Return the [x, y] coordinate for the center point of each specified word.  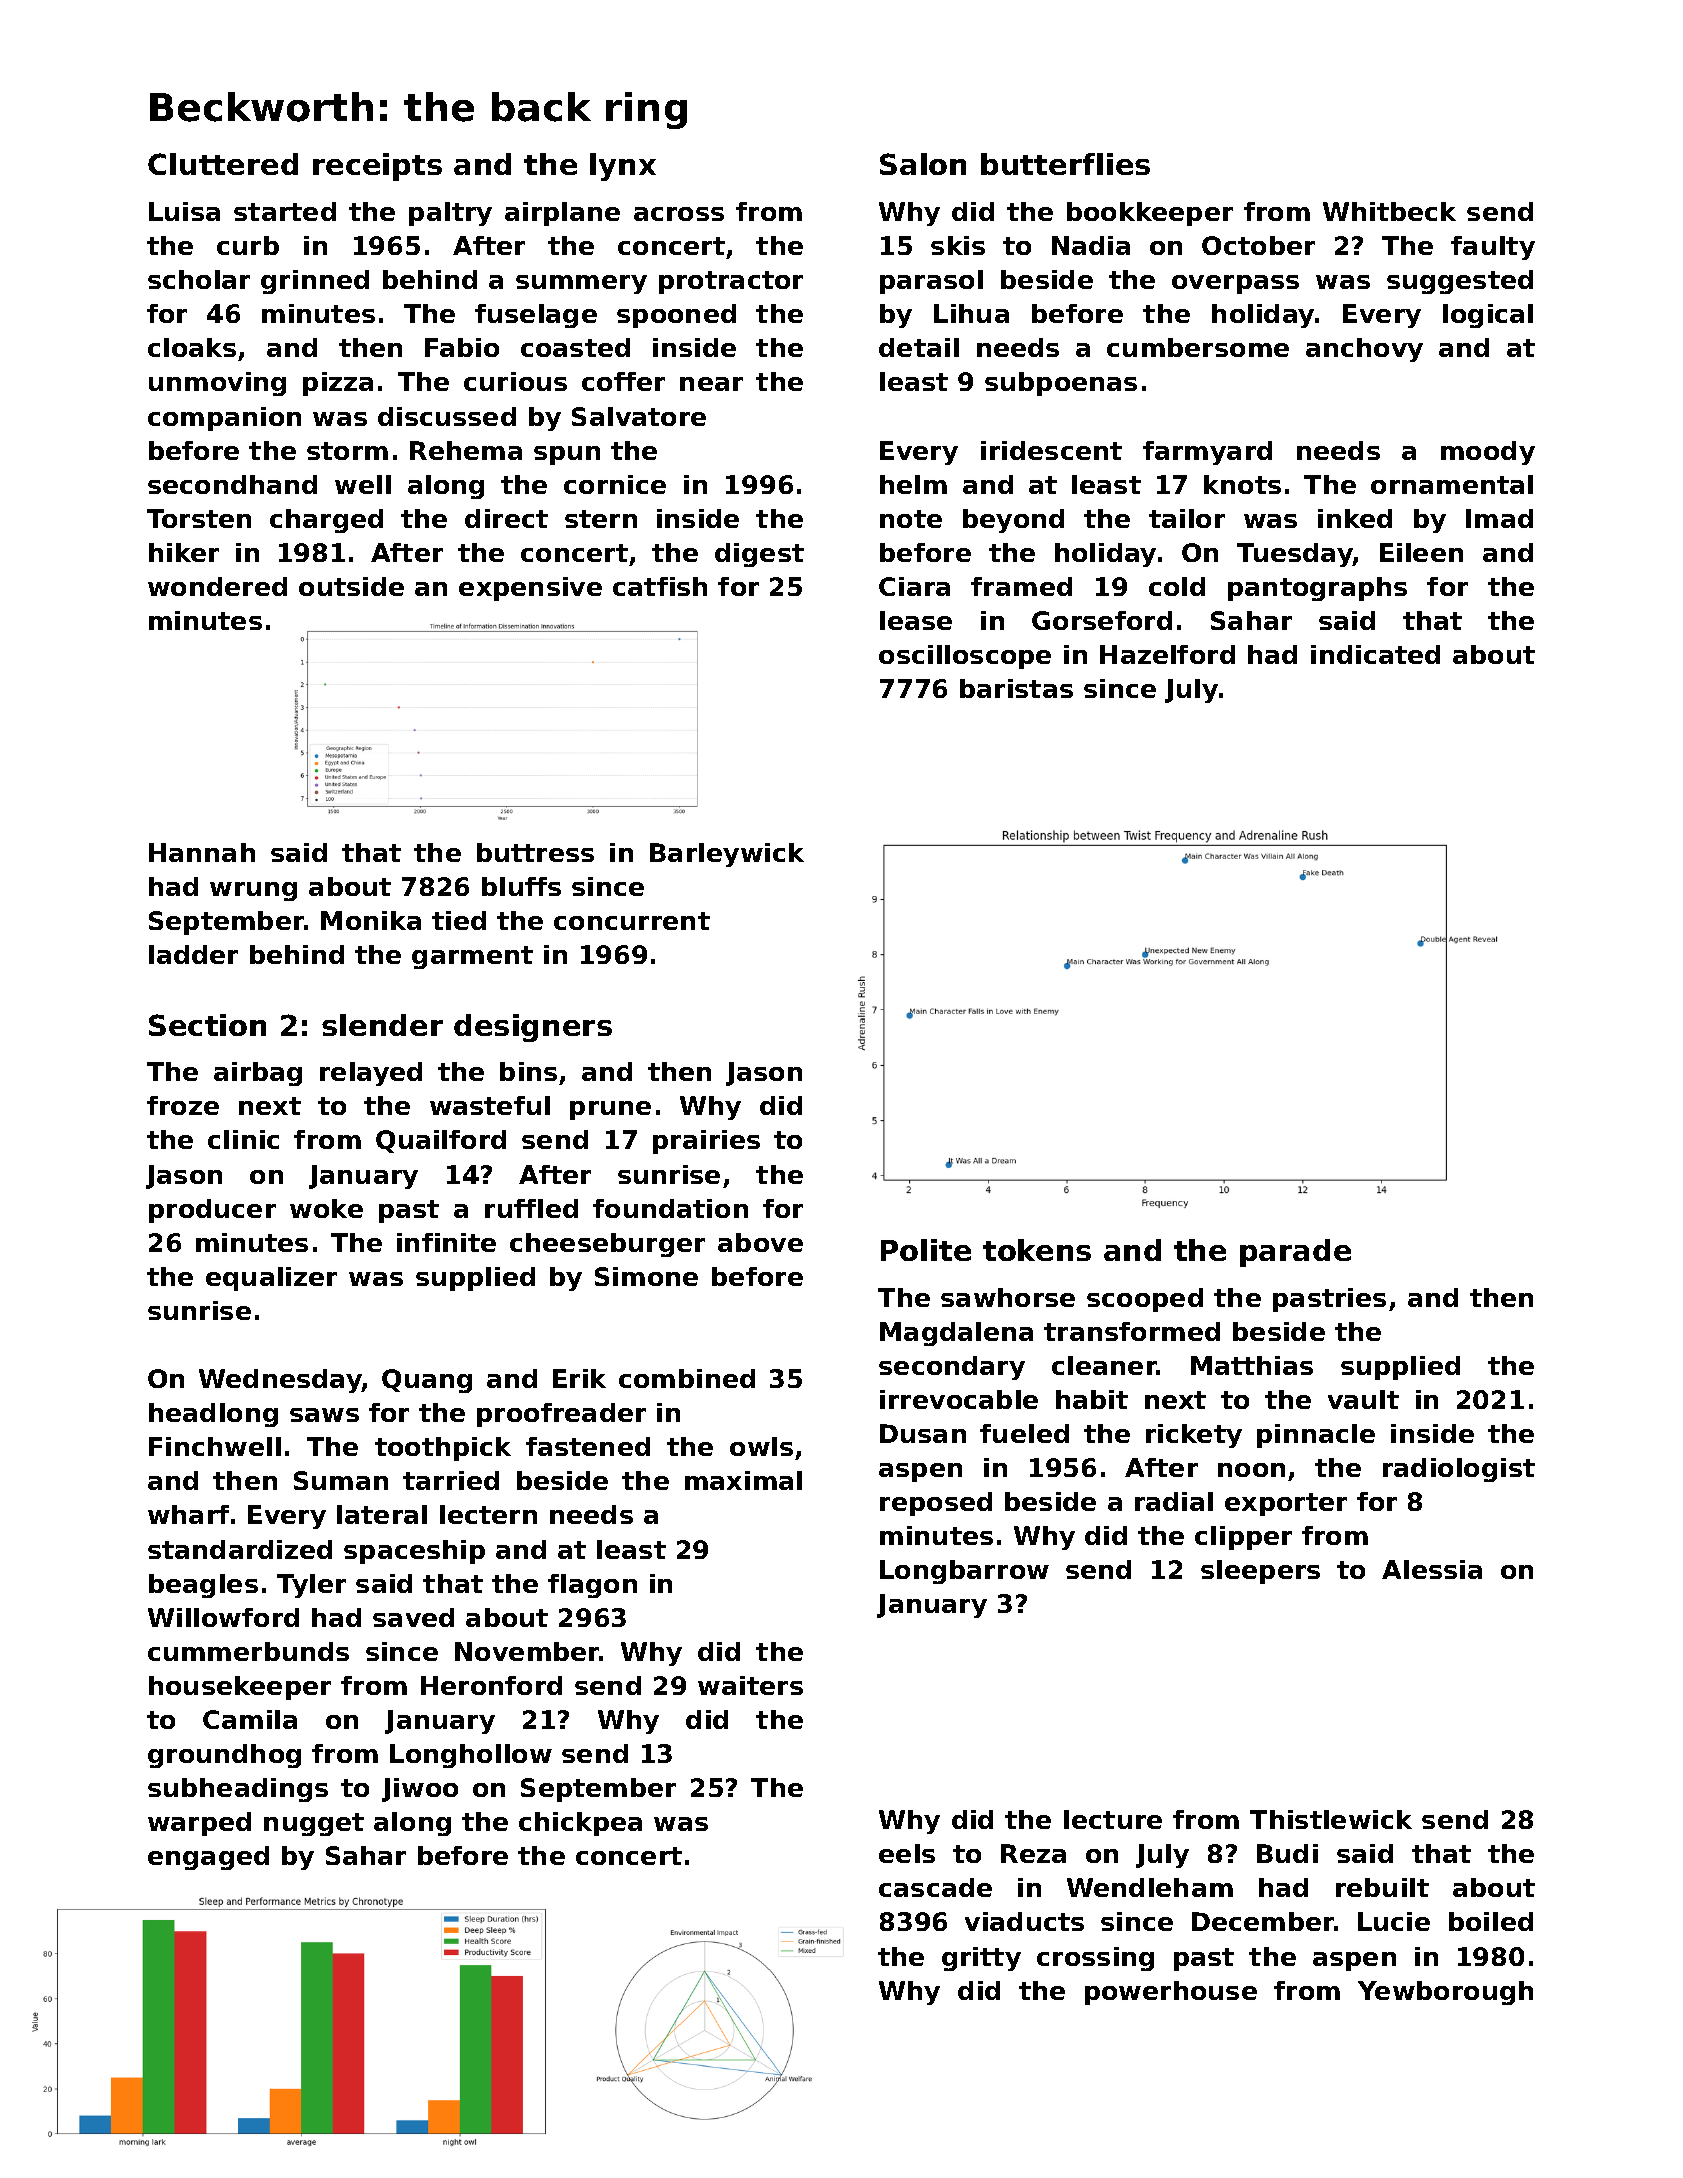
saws [324, 1415]
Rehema [466, 450]
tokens [1037, 1250]
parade [1295, 1253]
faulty [1493, 248]
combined [687, 1378]
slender [382, 1025]
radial [1174, 1501]
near [711, 384]
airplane [562, 214]
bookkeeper [1150, 214]
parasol [931, 282]
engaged [208, 1858]
